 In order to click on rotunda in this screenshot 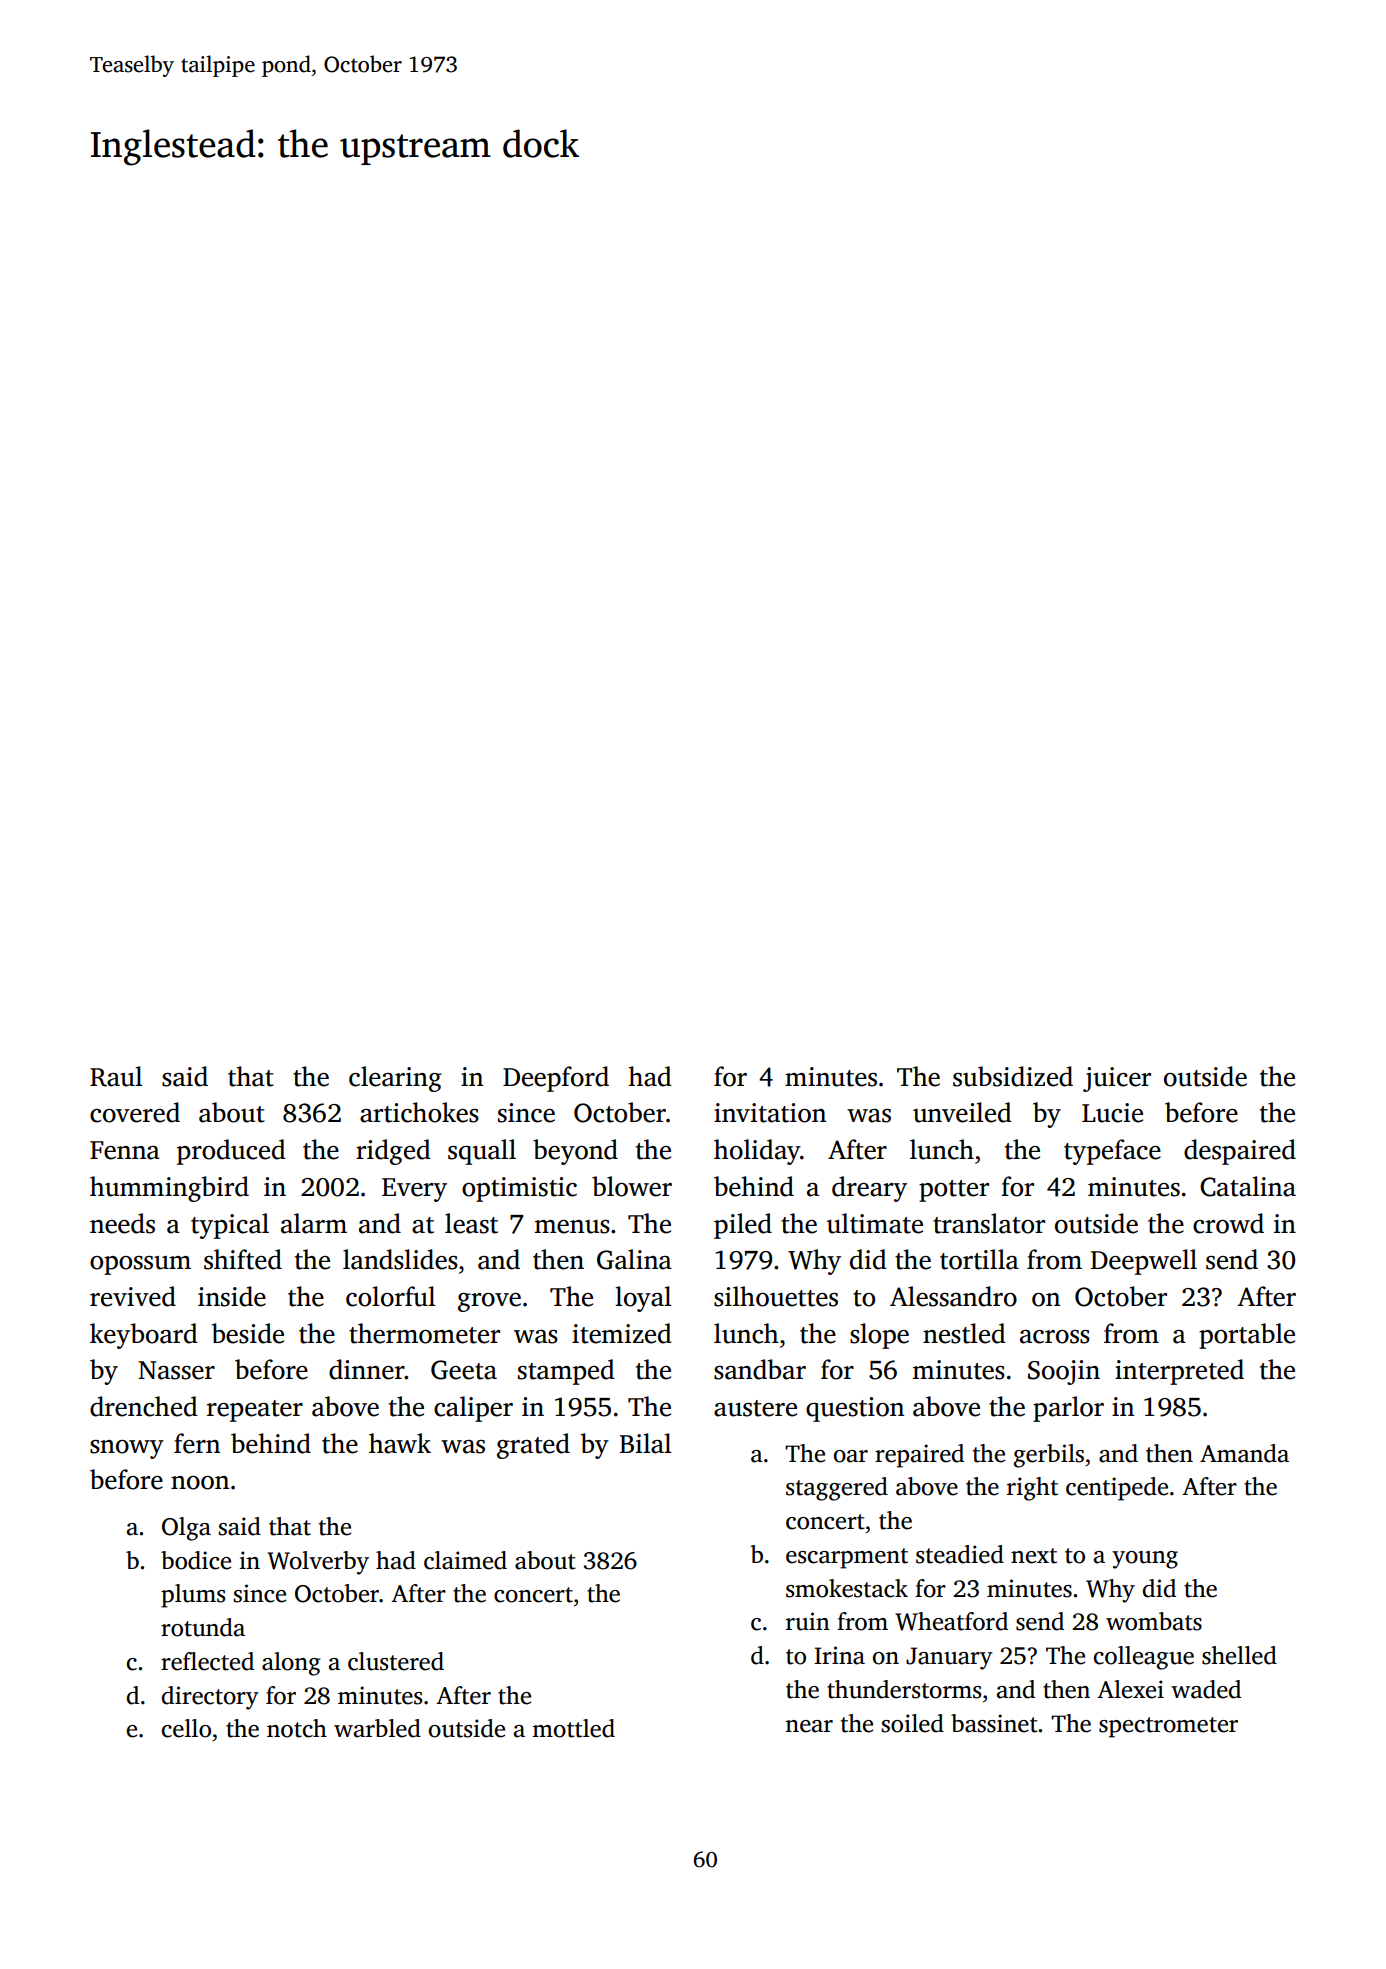, I will do `click(203, 1627)`.
